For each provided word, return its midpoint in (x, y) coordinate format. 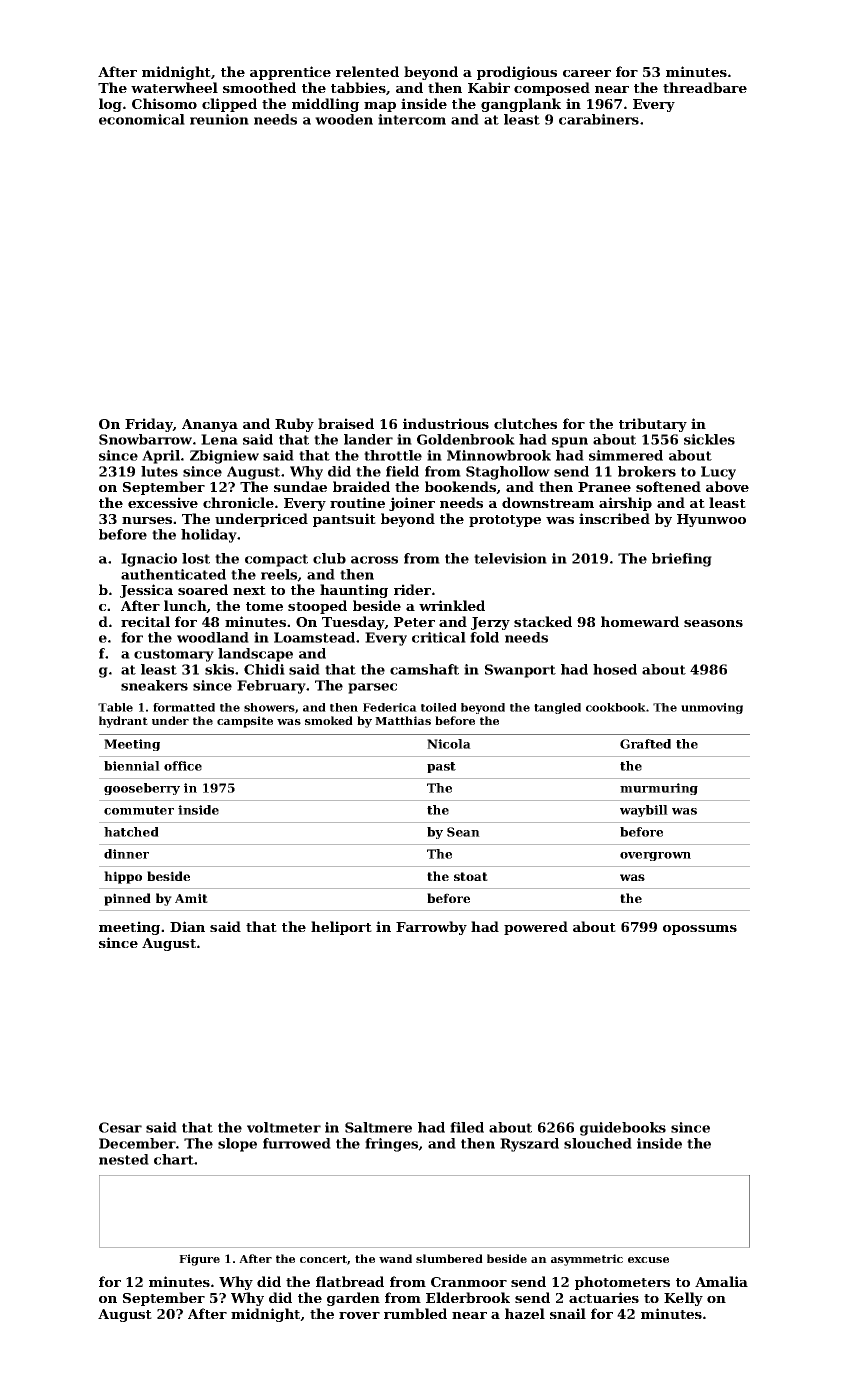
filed (467, 1127)
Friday (149, 425)
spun (570, 442)
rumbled (415, 1313)
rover (359, 1315)
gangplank (521, 105)
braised (346, 423)
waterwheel (174, 87)
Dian (187, 926)
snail (568, 1313)
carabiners (599, 119)
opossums (700, 930)
